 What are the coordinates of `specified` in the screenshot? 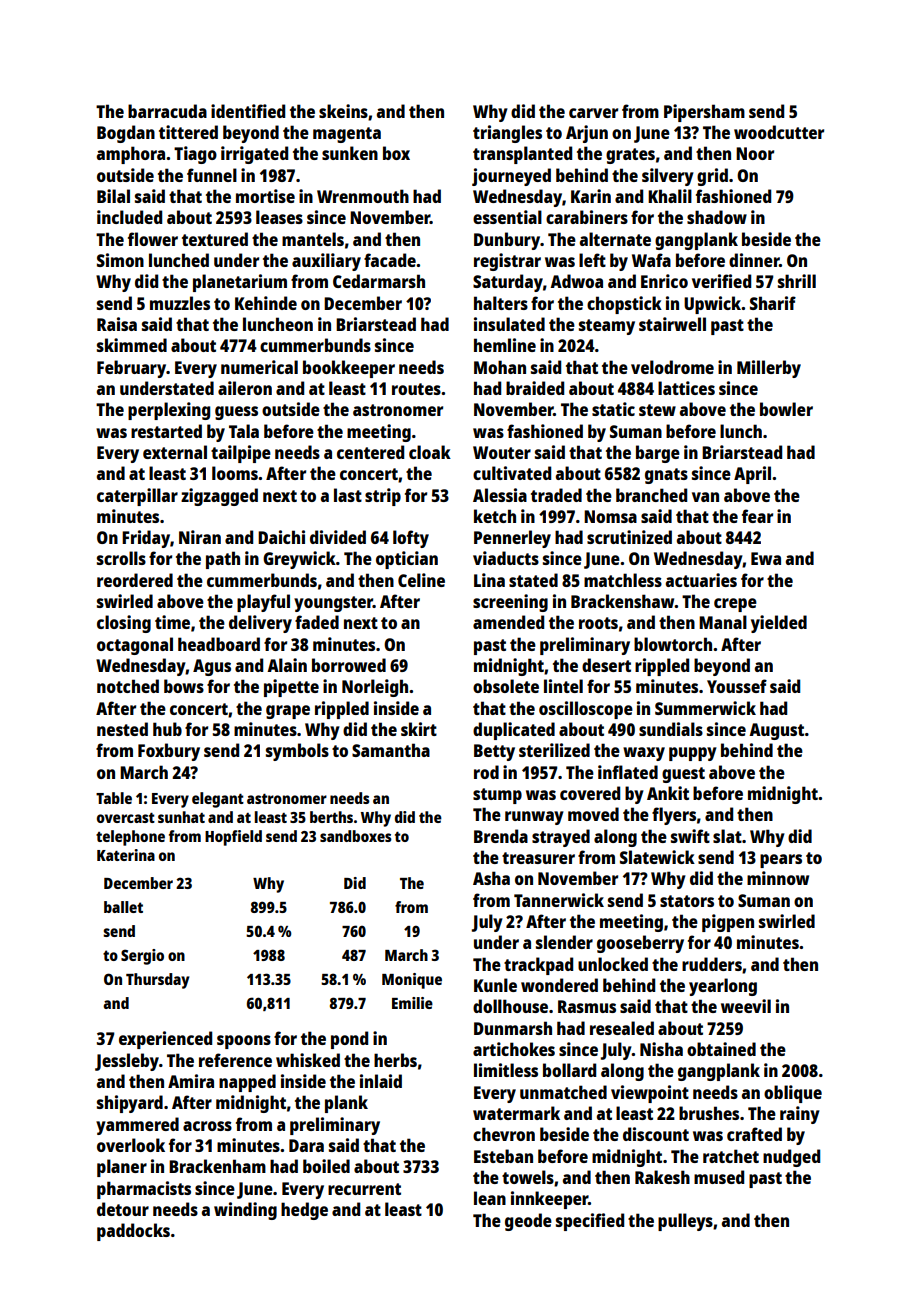 It's located at (590, 1222).
